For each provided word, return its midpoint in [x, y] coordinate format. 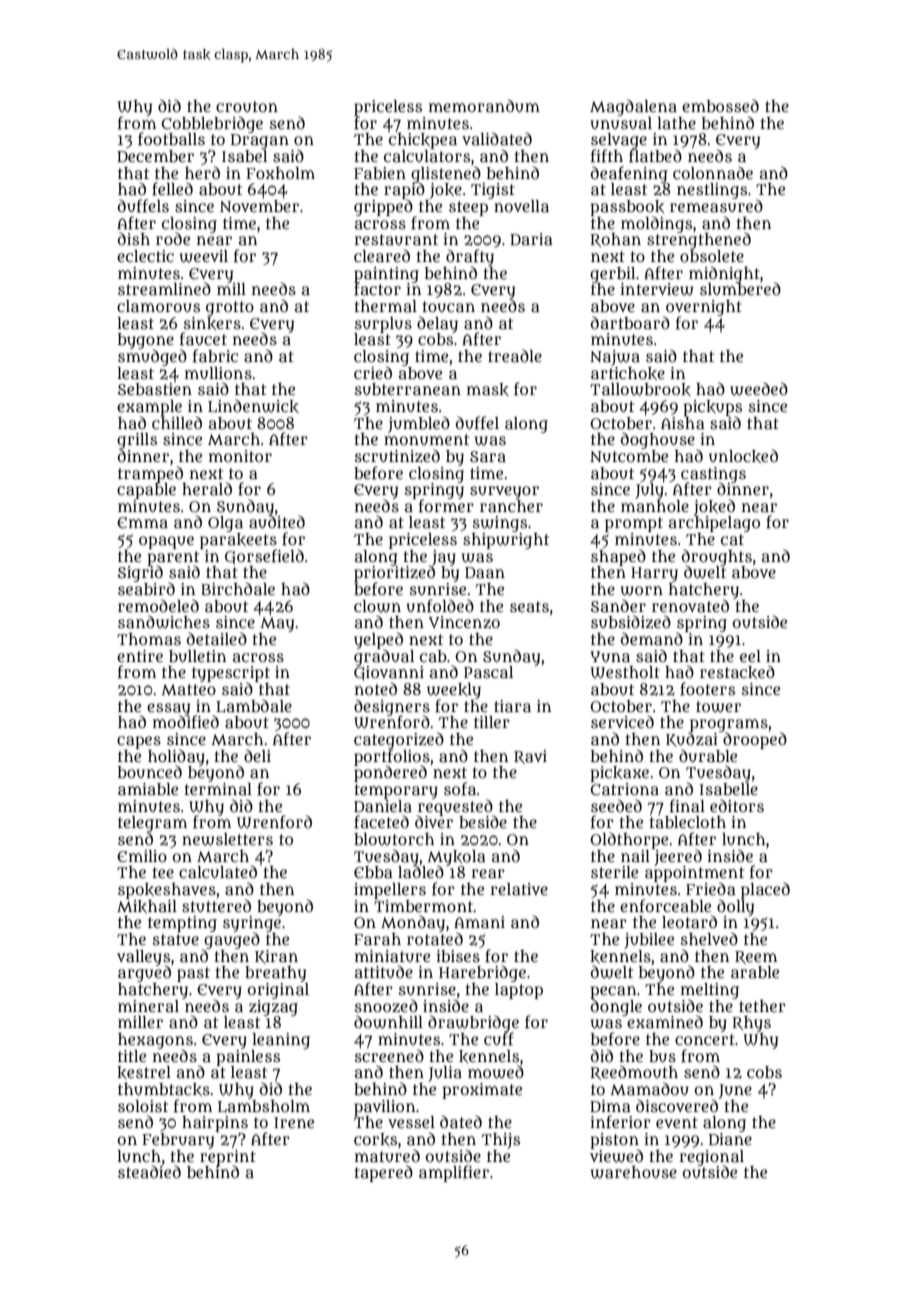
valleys [143, 958]
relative [519, 889]
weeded [759, 389]
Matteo [188, 689]
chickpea [423, 141]
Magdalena [633, 107]
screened [389, 1055]
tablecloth [688, 822]
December [155, 156]
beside [483, 821]
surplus [383, 325]
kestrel [144, 1072]
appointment [694, 874]
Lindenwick [253, 406]
